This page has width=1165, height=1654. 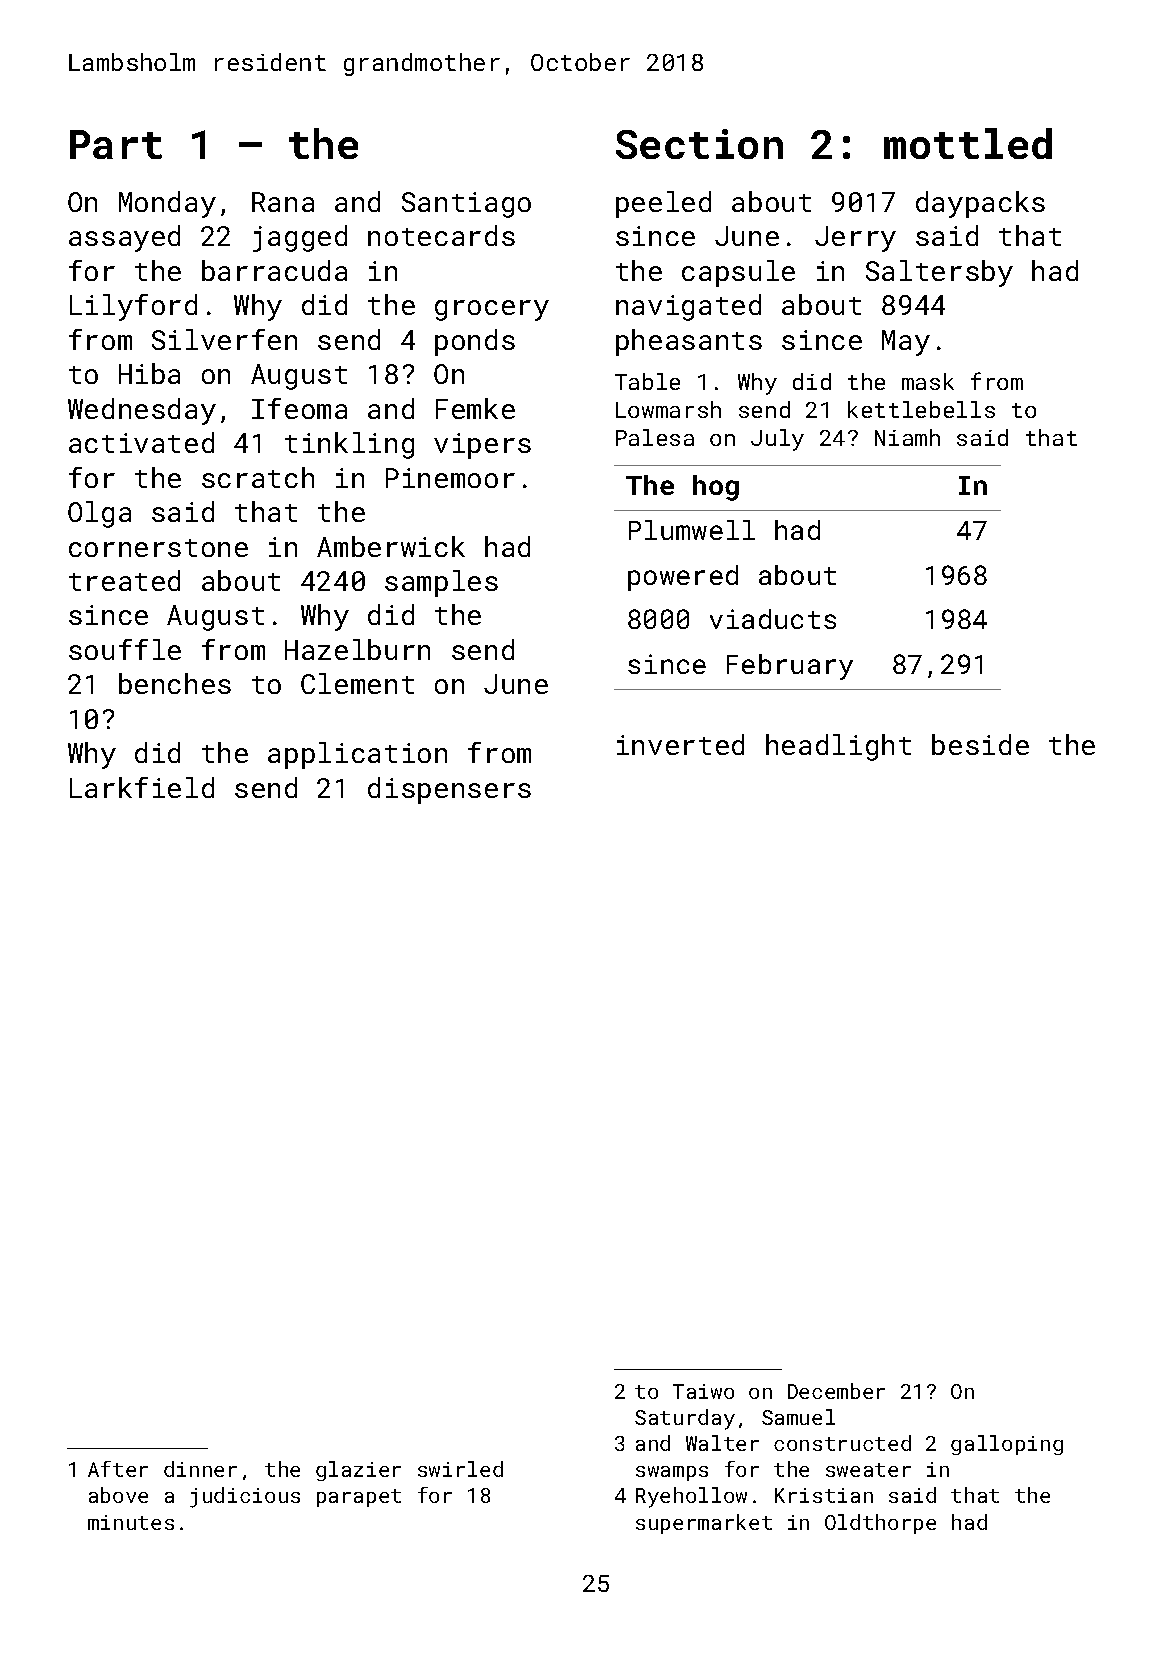 What do you see at coordinates (703, 1391) in the page?
I see `Taiwo` at bounding box center [703, 1391].
